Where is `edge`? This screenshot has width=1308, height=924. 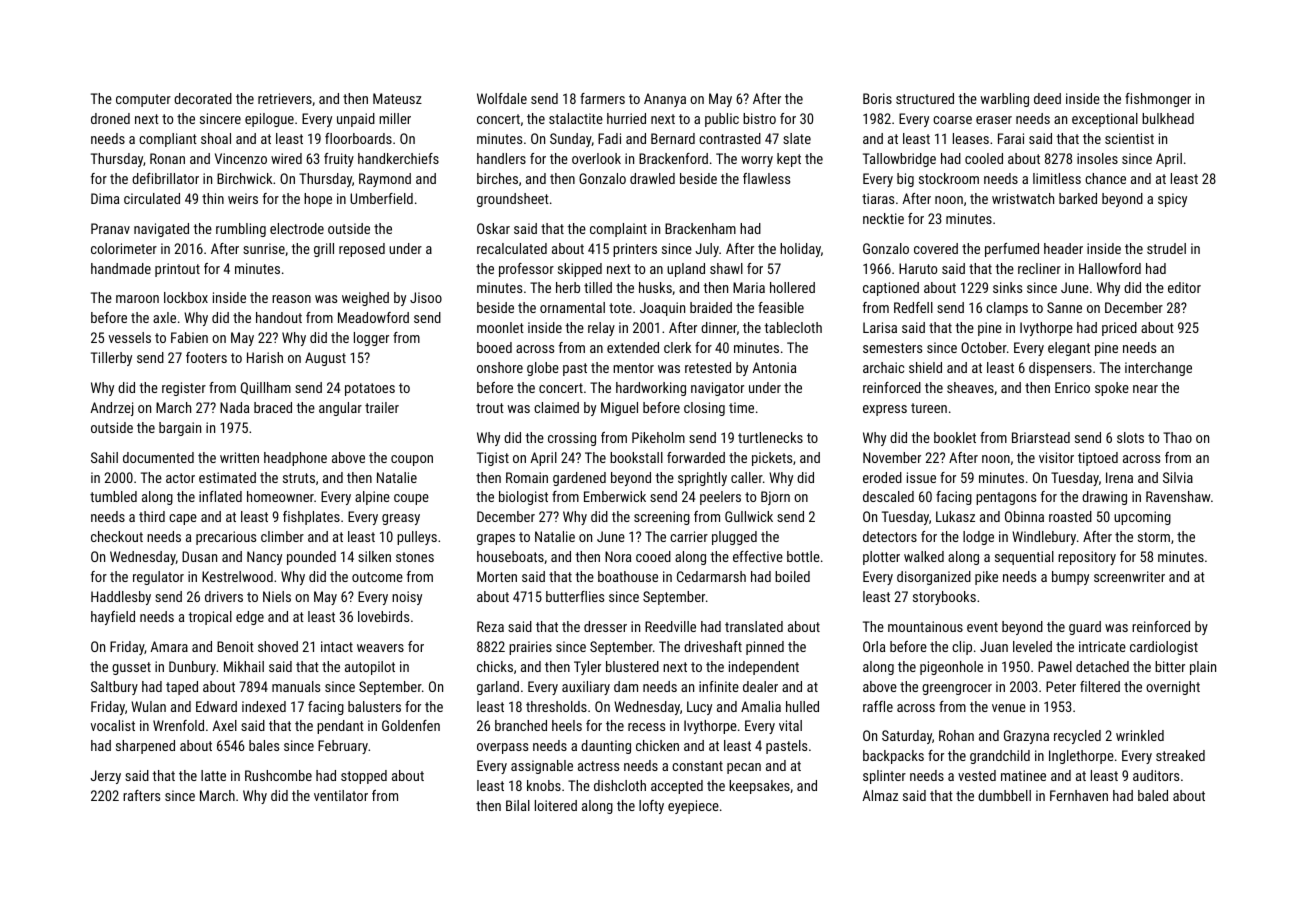
edge is located at coordinates (250, 618).
